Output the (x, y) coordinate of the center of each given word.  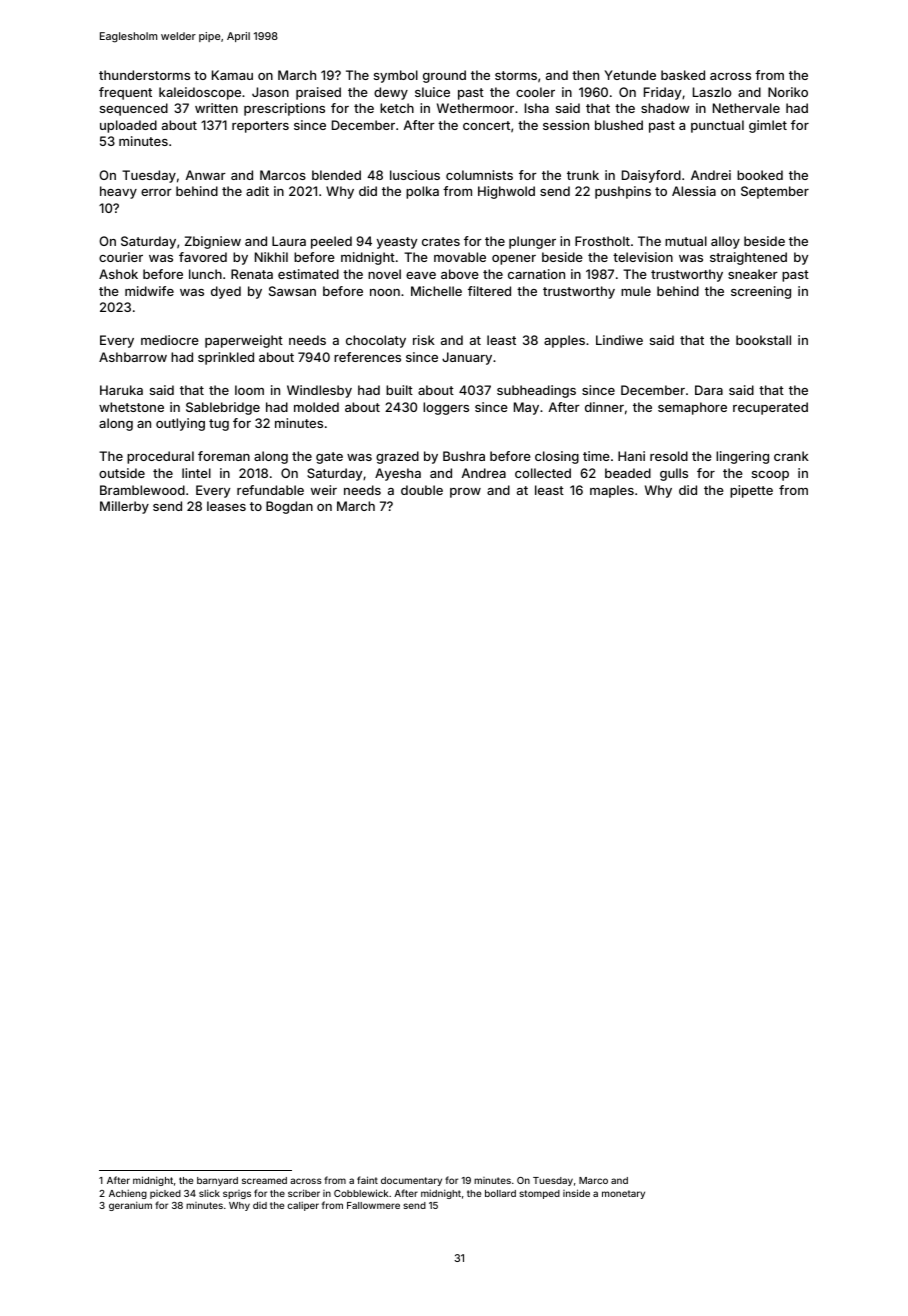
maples (612, 491)
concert (486, 125)
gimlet (768, 126)
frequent (125, 93)
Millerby (124, 507)
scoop (770, 476)
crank (791, 456)
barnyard (217, 1181)
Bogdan (289, 507)
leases (226, 506)
